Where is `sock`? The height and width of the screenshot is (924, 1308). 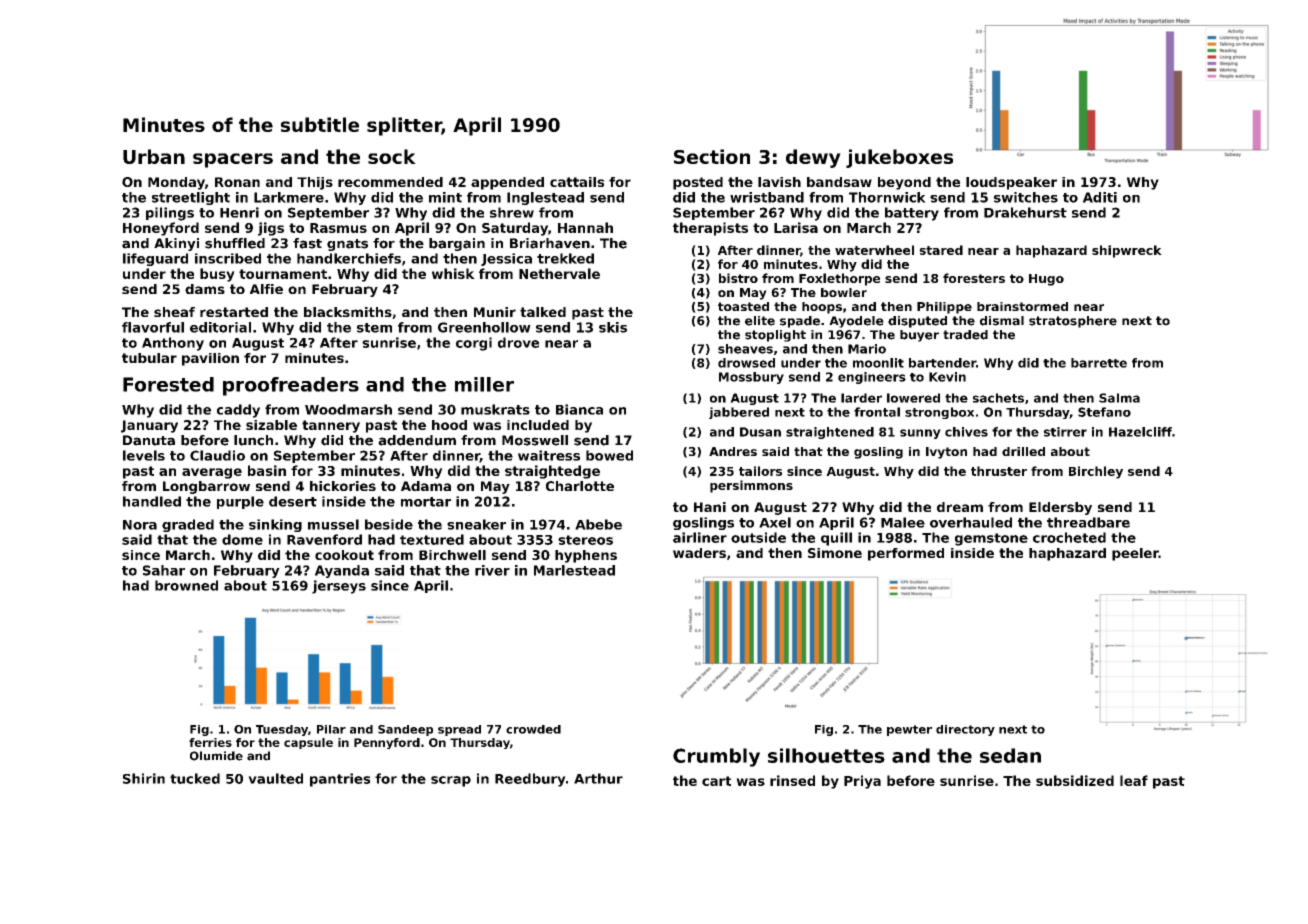 sock is located at coordinates (392, 156).
